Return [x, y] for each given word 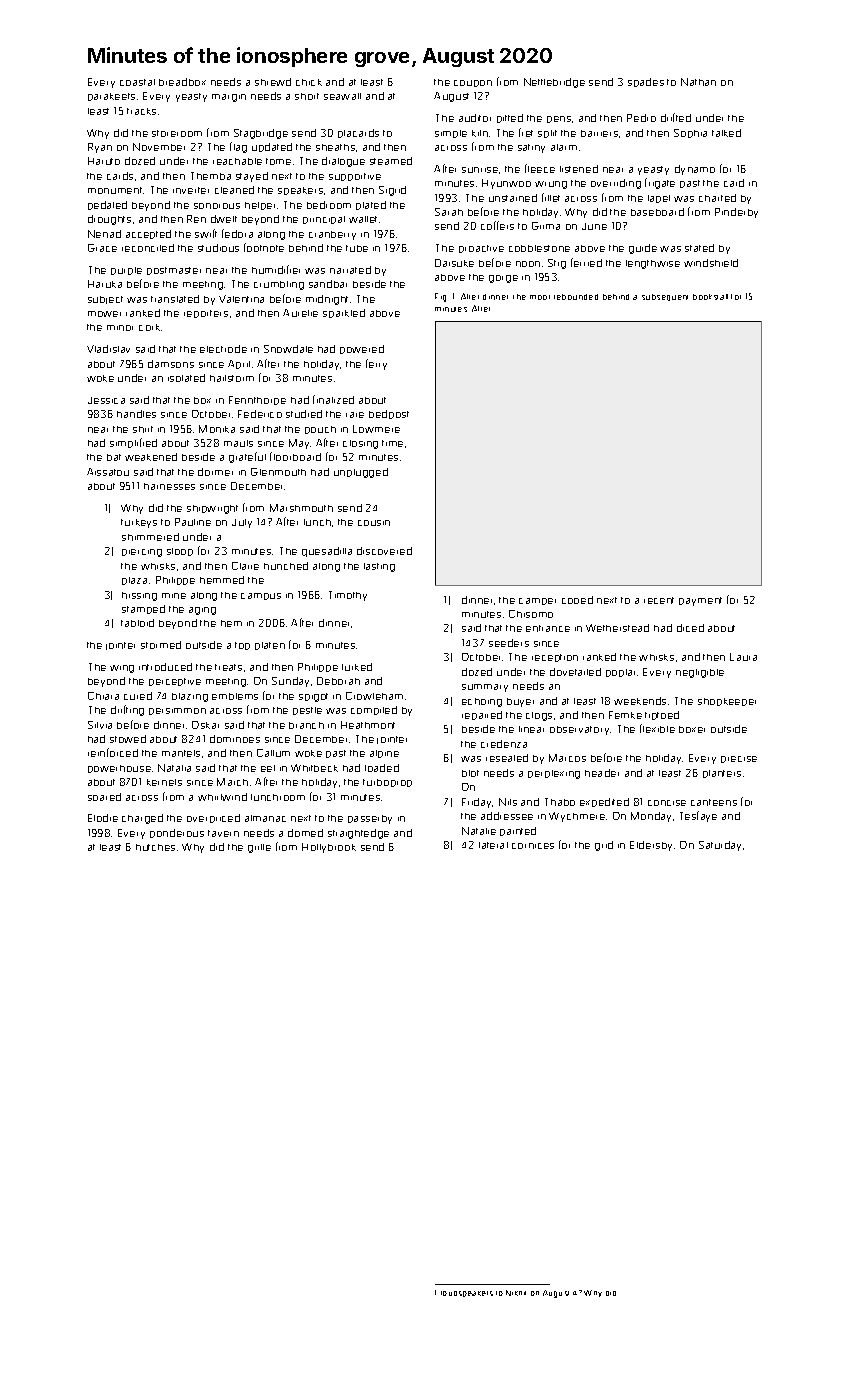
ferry [376, 364]
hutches [155, 847]
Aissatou [108, 472]
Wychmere [577, 817]
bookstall [710, 297]
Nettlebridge [554, 83]
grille [259, 848]
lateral [493, 845]
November [159, 147]
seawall [342, 96]
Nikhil [516, 1293]
